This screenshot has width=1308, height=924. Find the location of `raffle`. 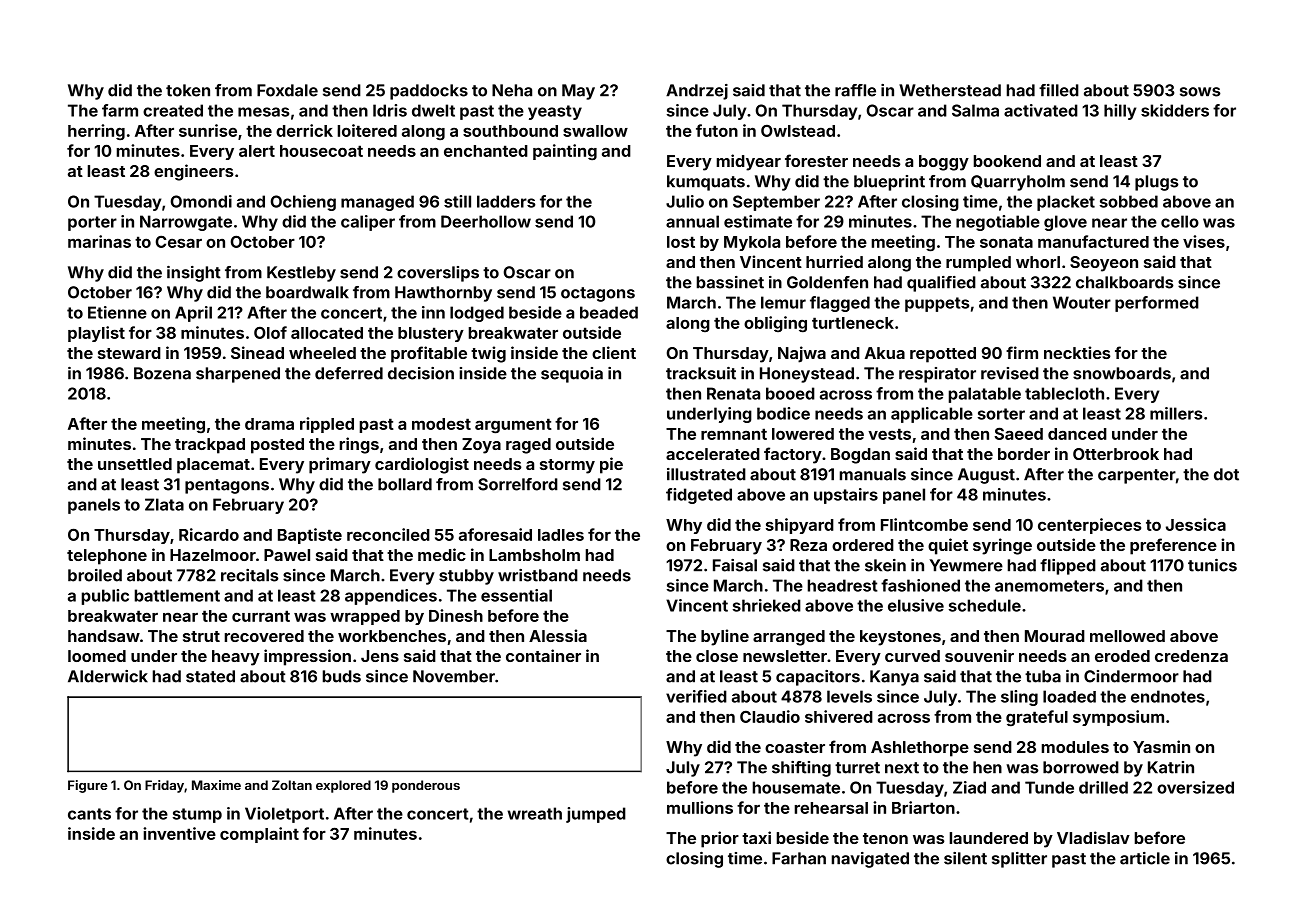

raffle is located at coordinates (855, 90).
